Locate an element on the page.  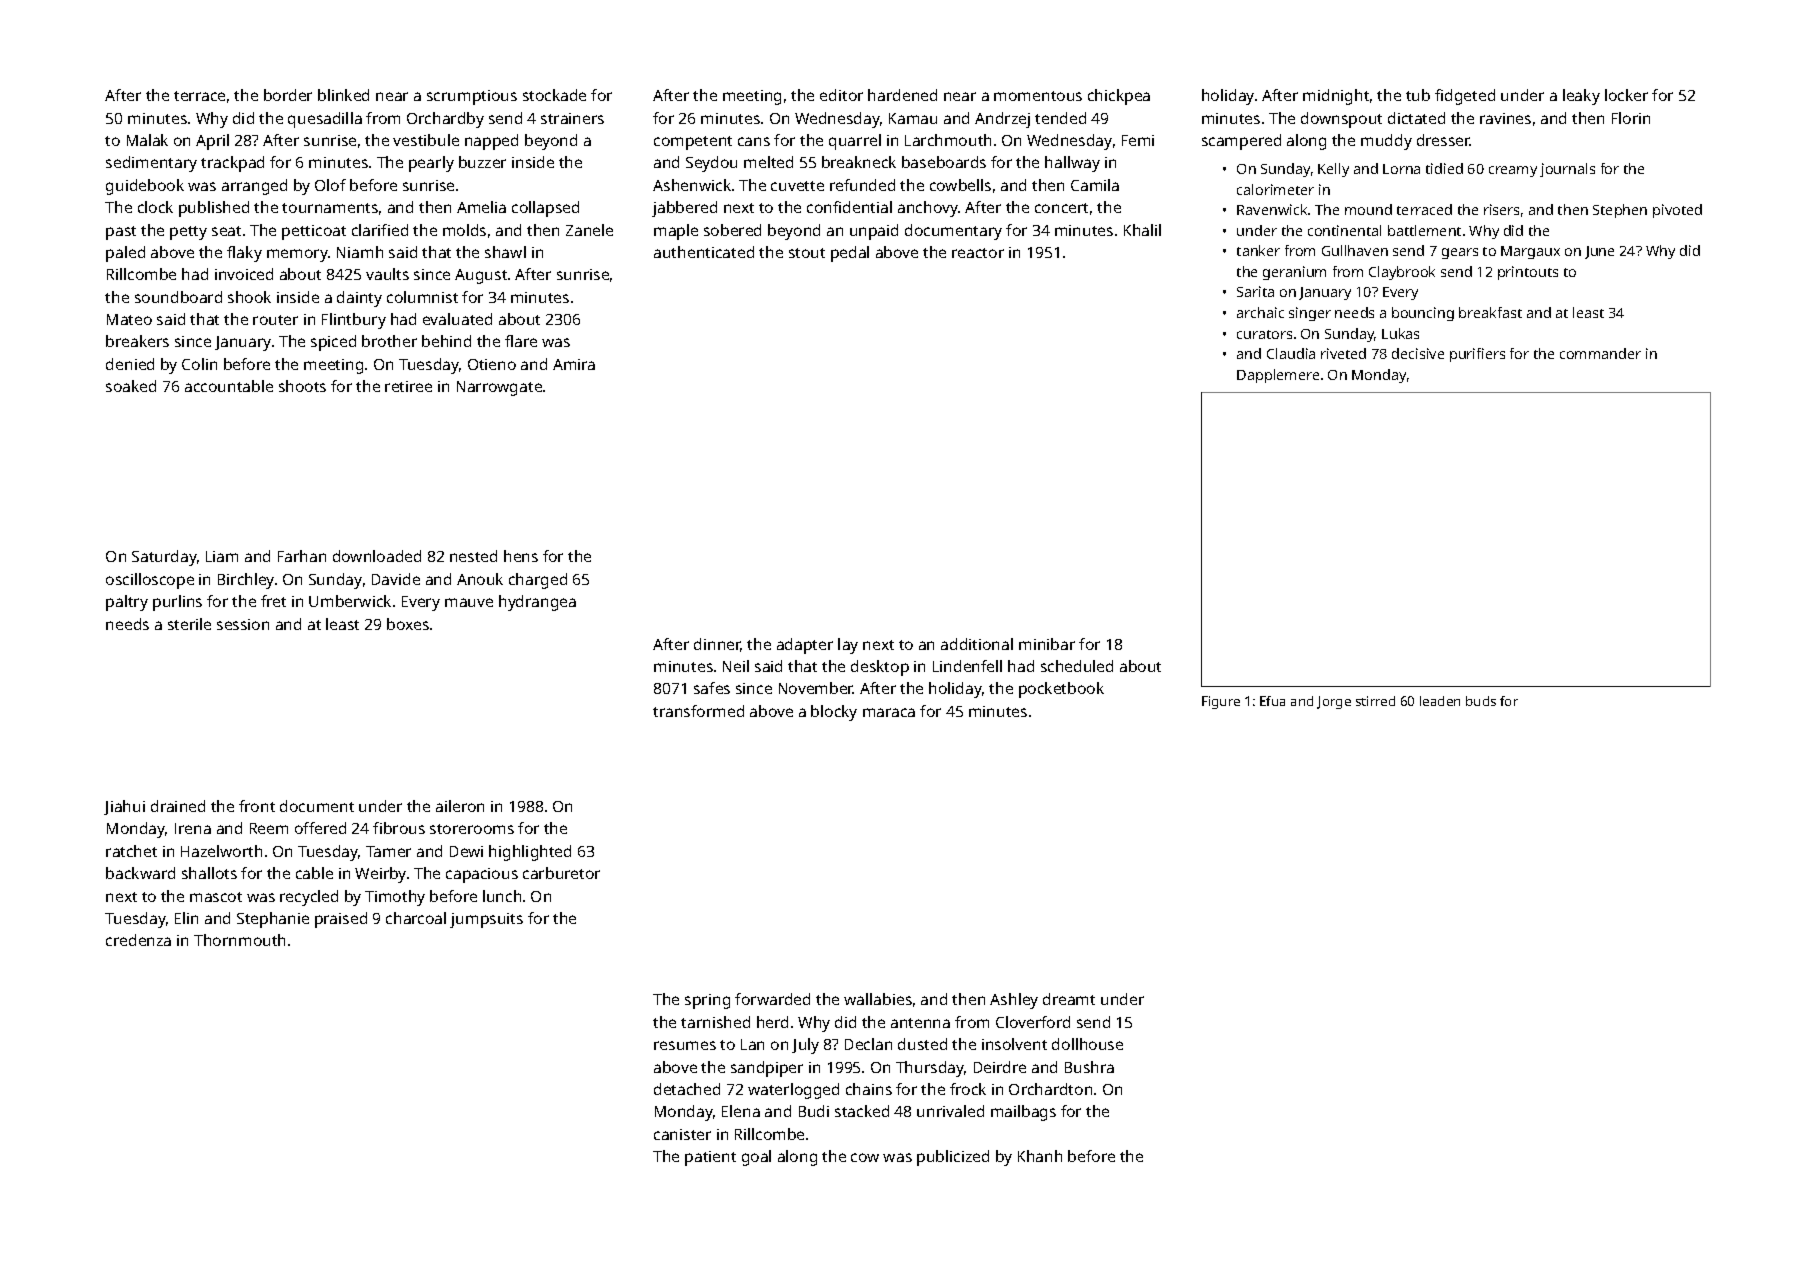
Tamer is located at coordinates (388, 851).
